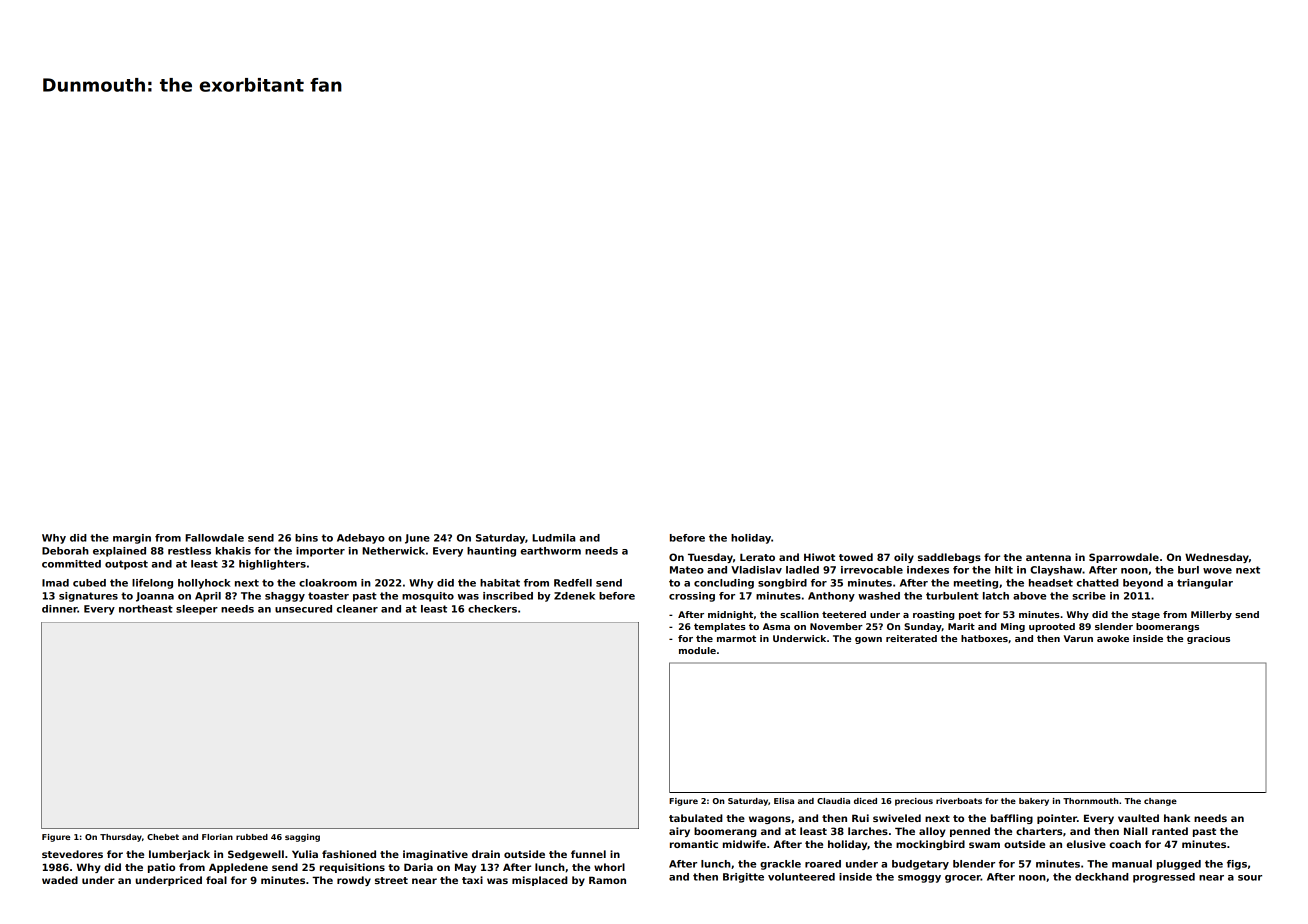 This screenshot has width=1308, height=924. What do you see at coordinates (1004, 570) in the screenshot?
I see `hilt` at bounding box center [1004, 570].
